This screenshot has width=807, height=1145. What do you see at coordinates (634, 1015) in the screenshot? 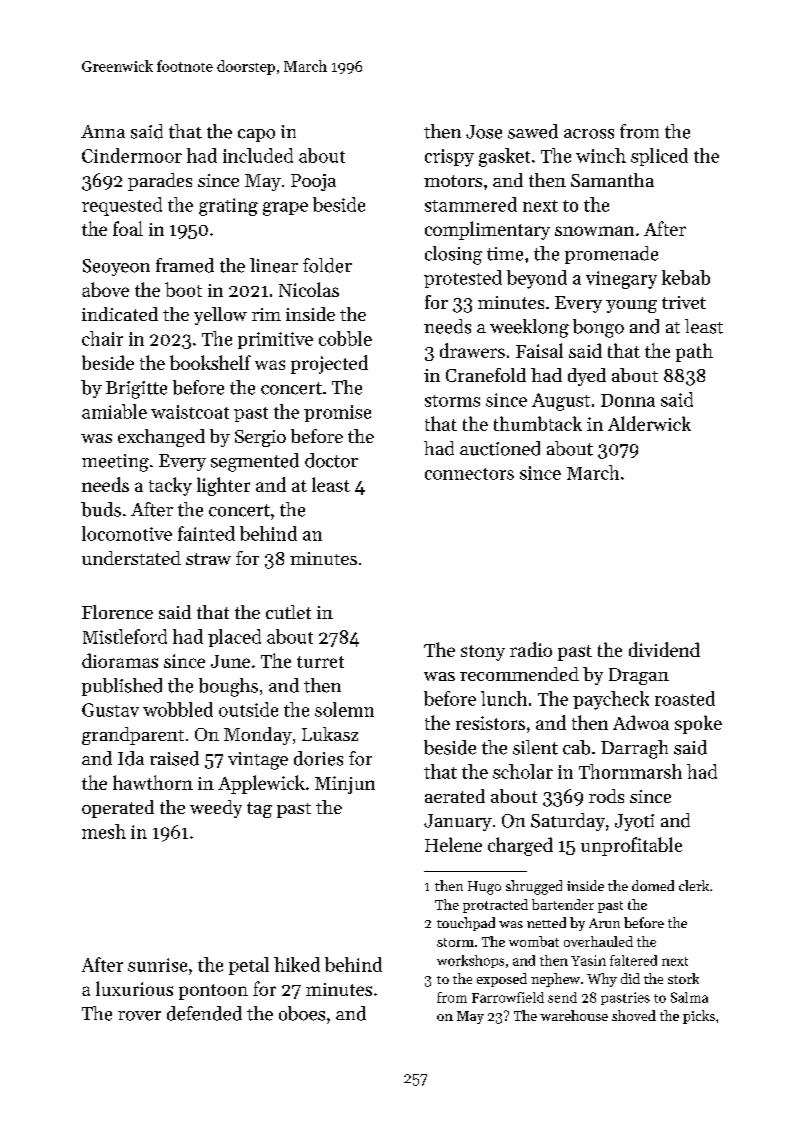
I see `shoved` at bounding box center [634, 1015].
